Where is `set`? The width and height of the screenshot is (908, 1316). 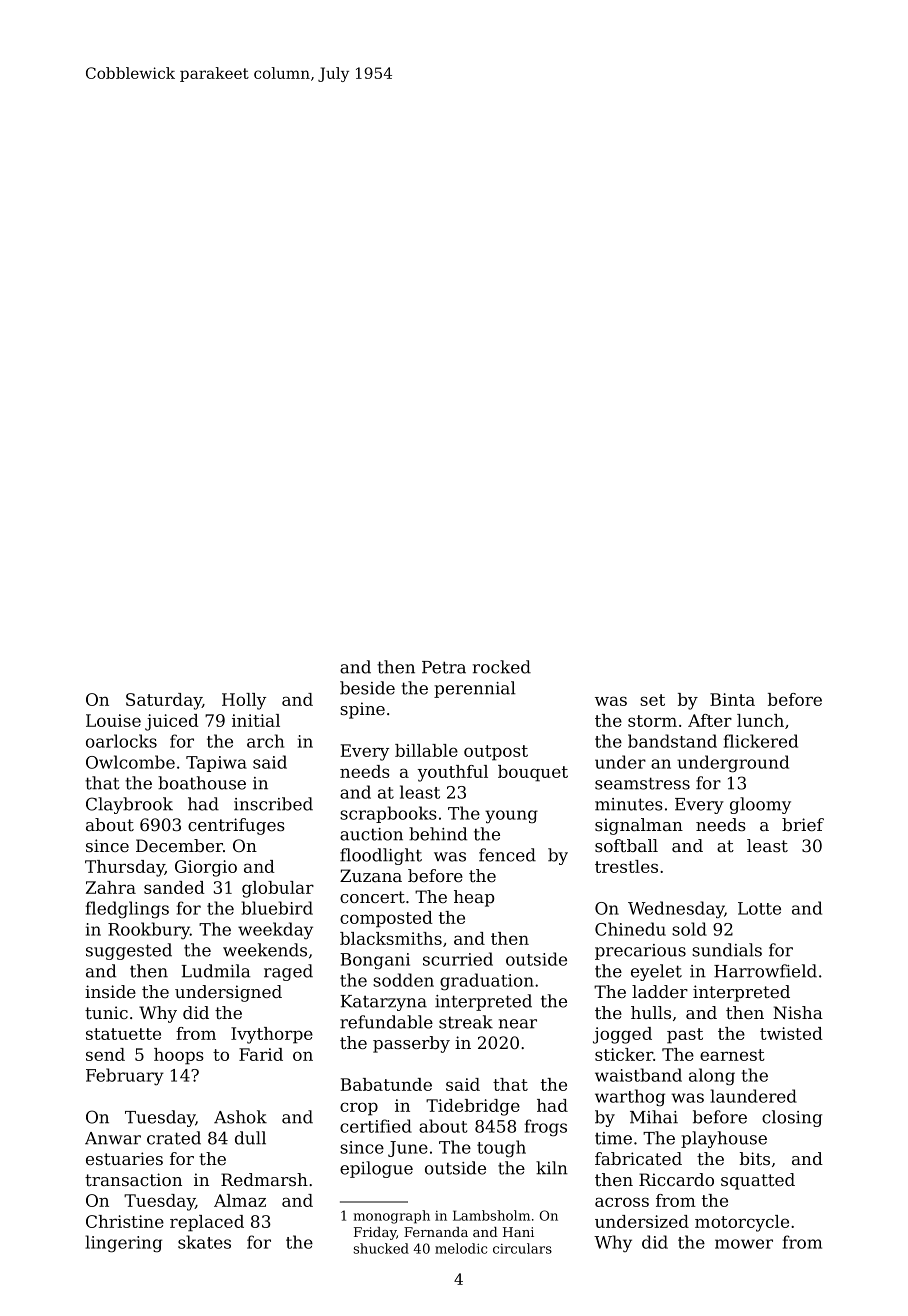 set is located at coordinates (652, 700).
